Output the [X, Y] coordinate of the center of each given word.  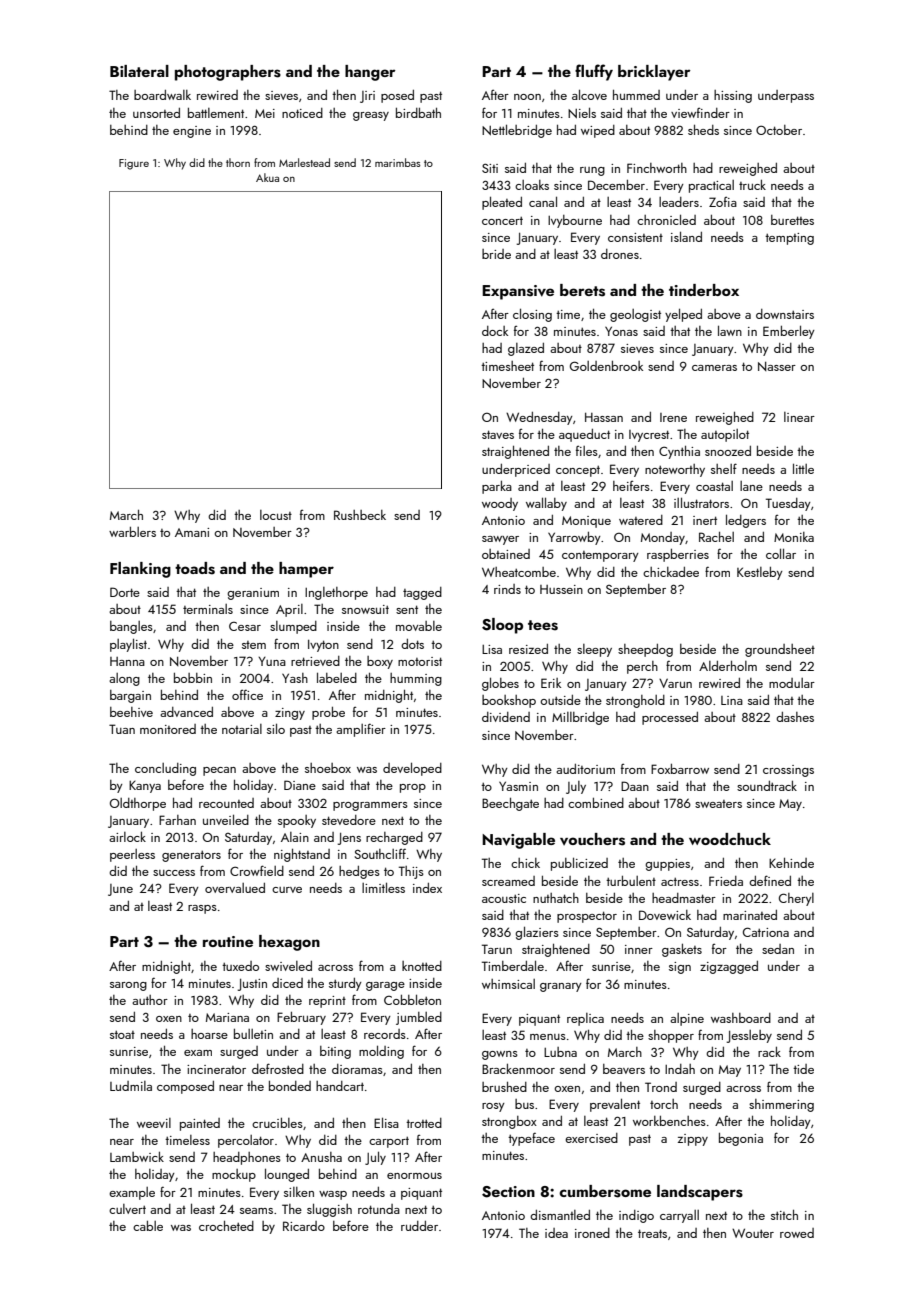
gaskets [682, 950]
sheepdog [645, 650]
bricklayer [654, 73]
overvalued [235, 888]
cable [148, 1226]
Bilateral [139, 71]
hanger [370, 73]
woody [500, 504]
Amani [192, 532]
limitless [383, 887]
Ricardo [304, 1226]
